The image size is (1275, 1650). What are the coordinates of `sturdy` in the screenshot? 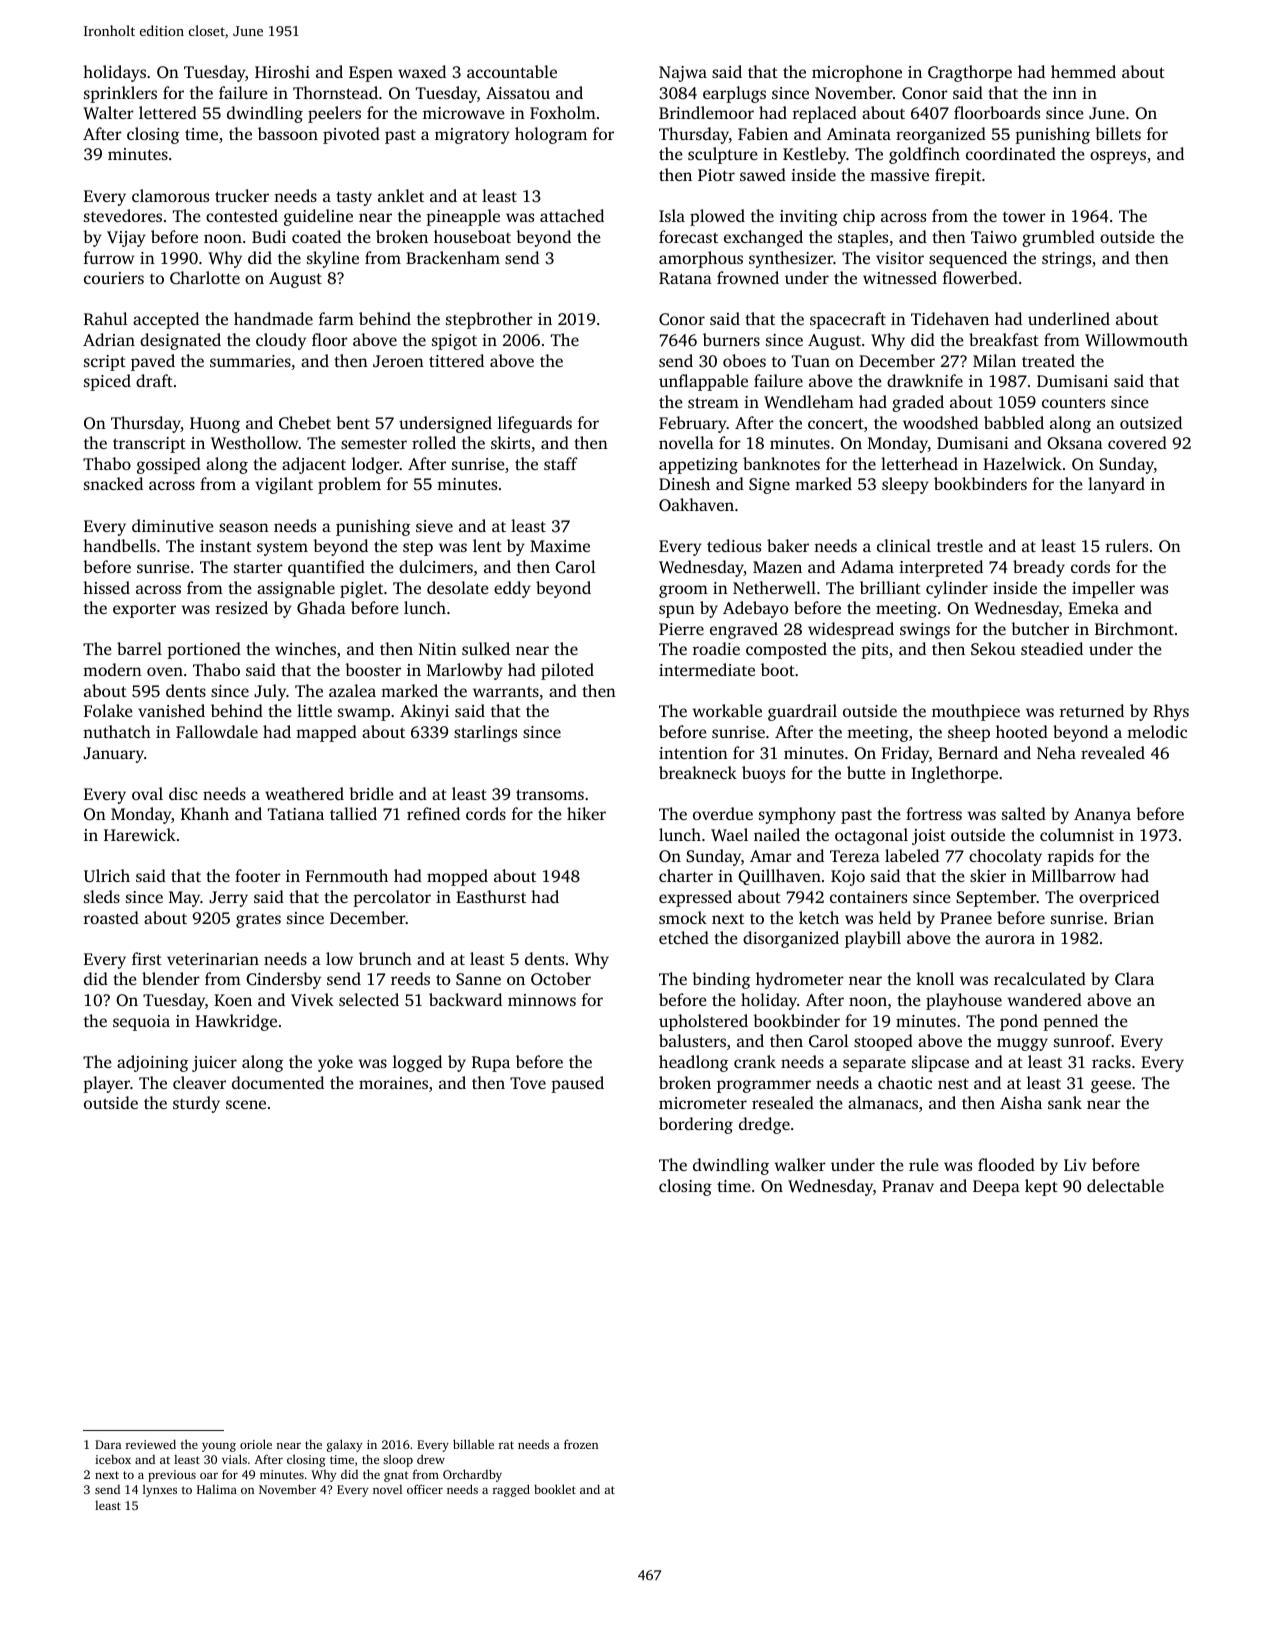 It's located at (196, 1104).
